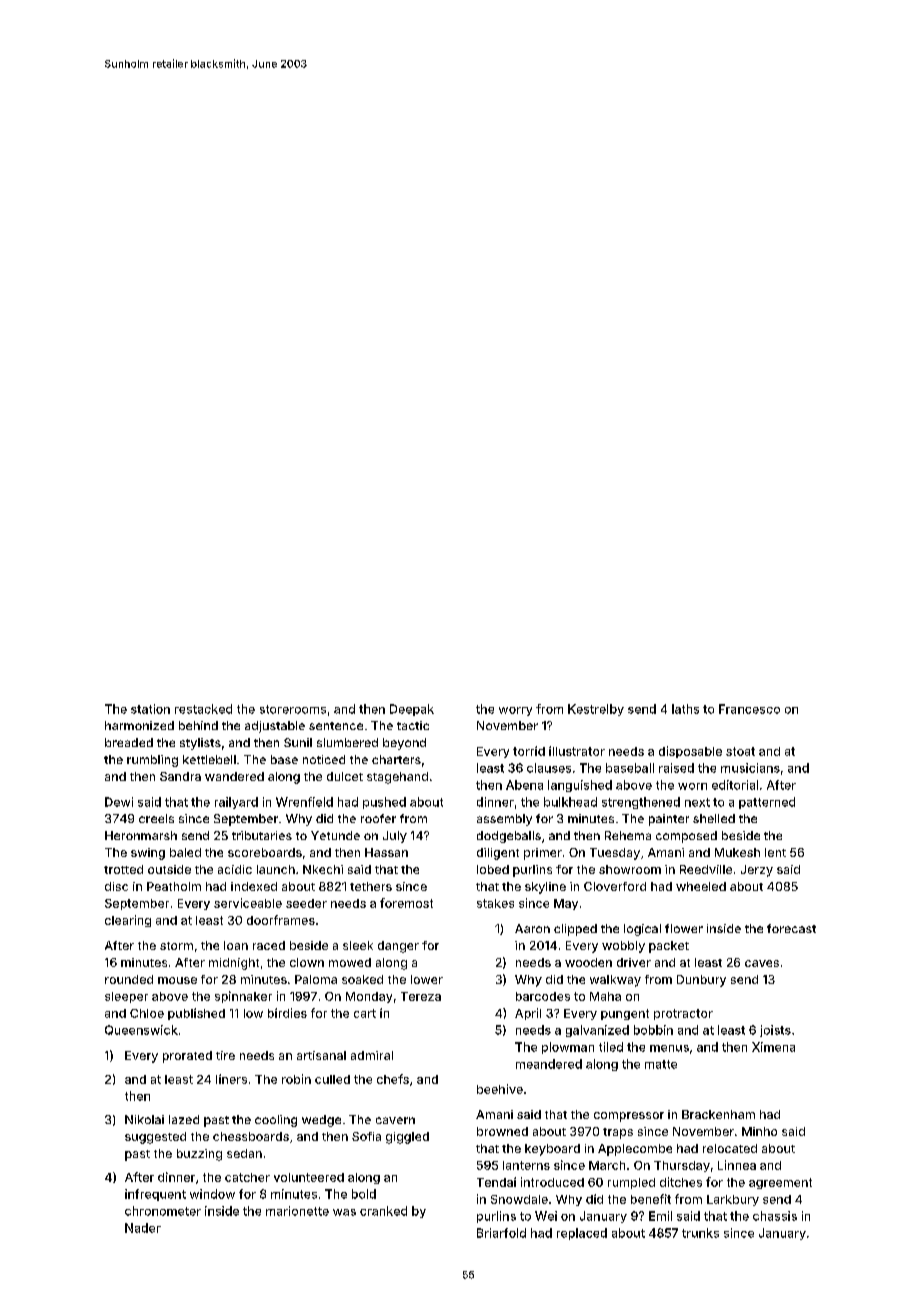 This screenshot has height=1308, width=924. I want to click on composed, so click(686, 837).
